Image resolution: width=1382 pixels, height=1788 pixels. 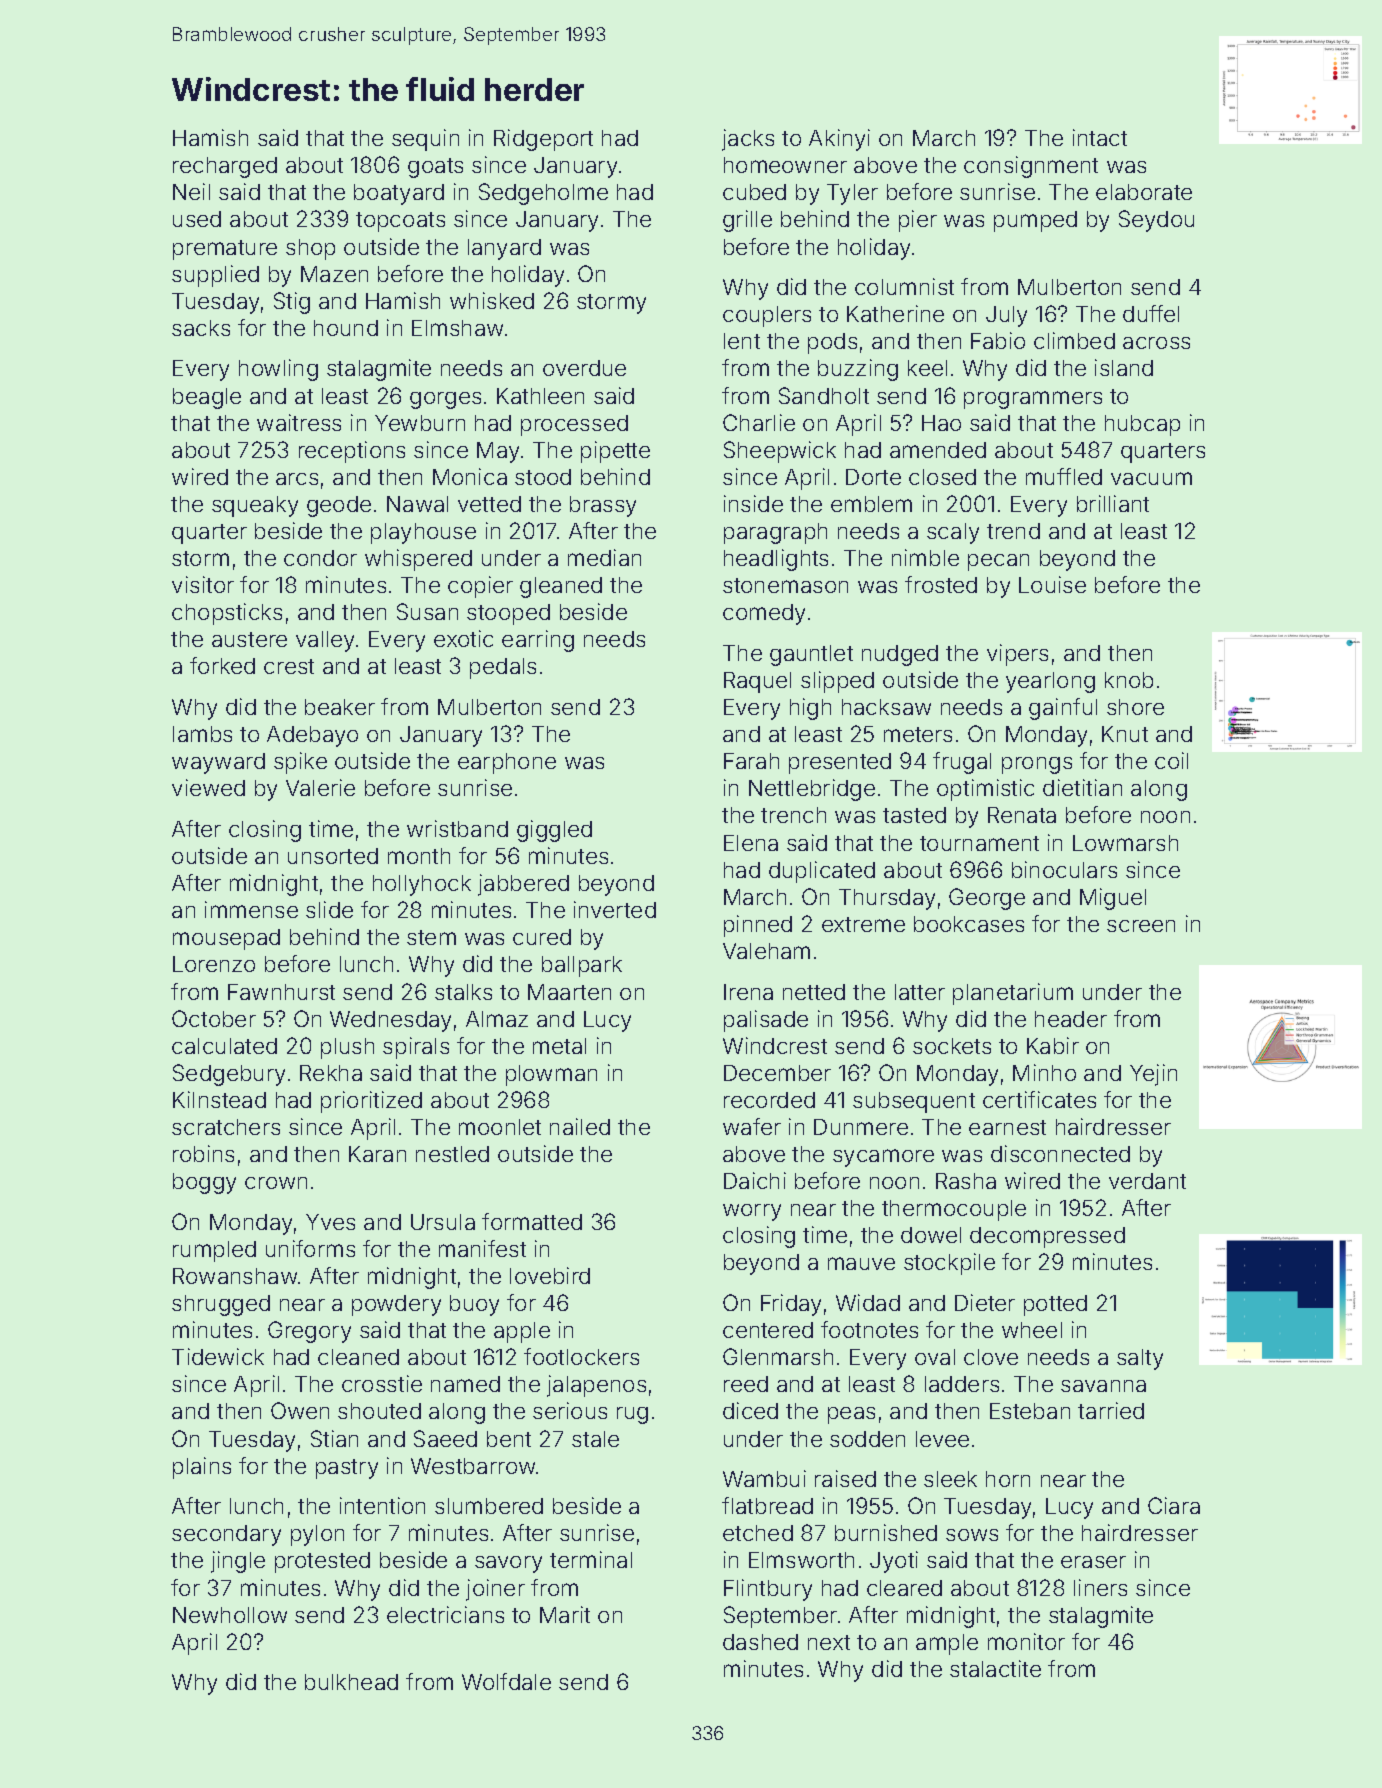 I want to click on forked, so click(x=222, y=665).
